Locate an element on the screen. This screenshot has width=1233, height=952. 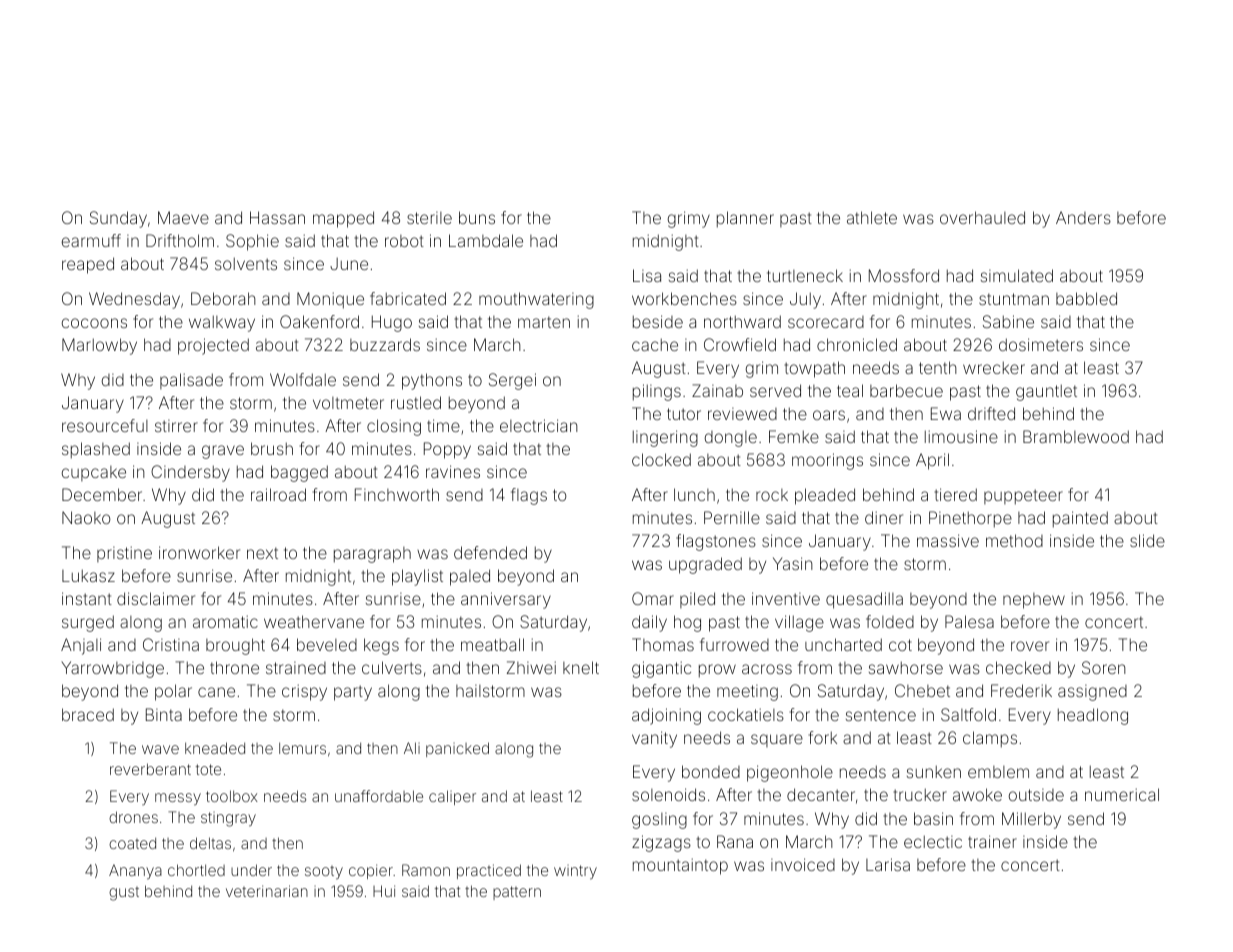
Yarrowbridge is located at coordinates (112, 669).
